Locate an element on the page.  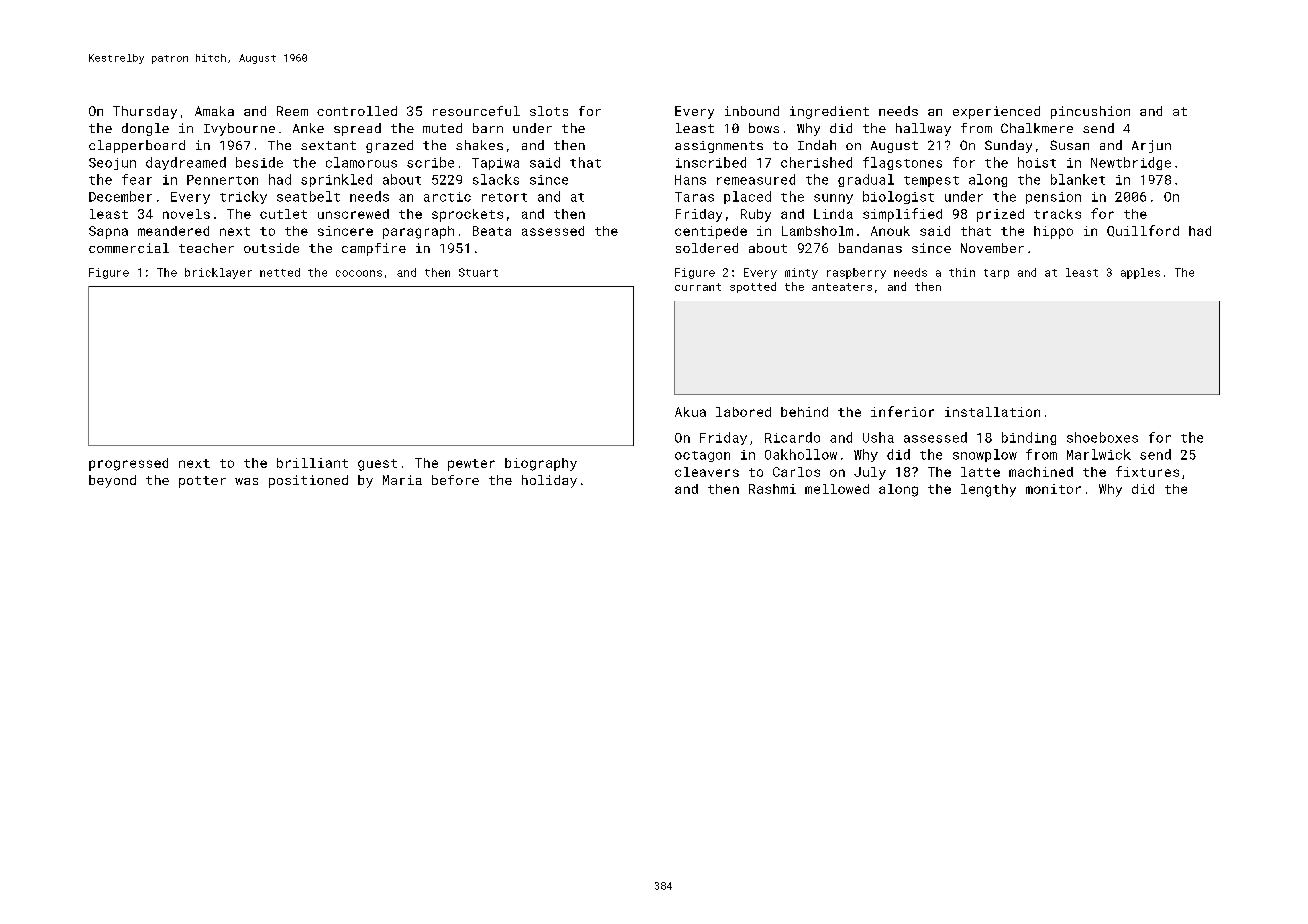
simplified is located at coordinates (902, 215).
